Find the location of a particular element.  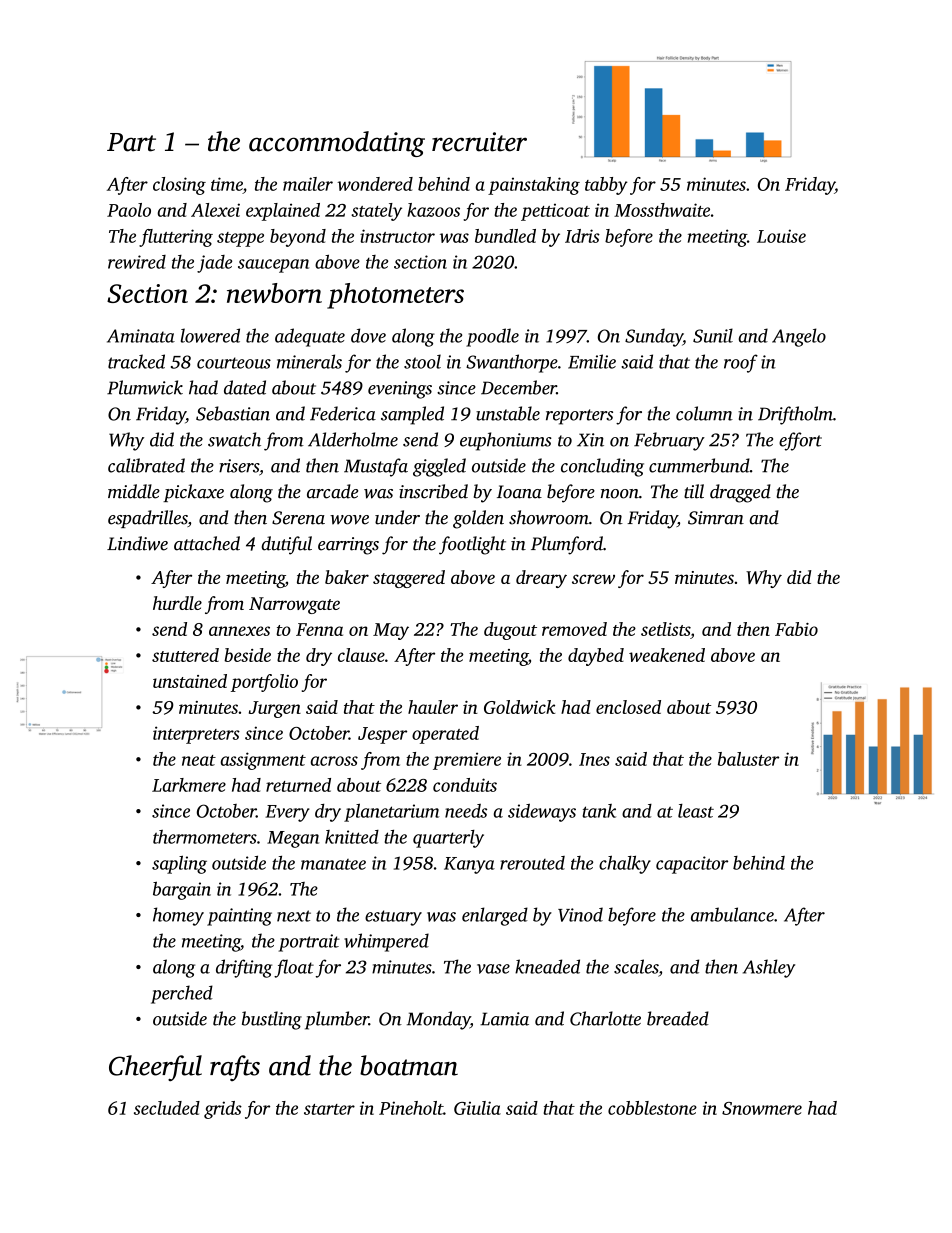

enlarged is located at coordinates (495, 916).
